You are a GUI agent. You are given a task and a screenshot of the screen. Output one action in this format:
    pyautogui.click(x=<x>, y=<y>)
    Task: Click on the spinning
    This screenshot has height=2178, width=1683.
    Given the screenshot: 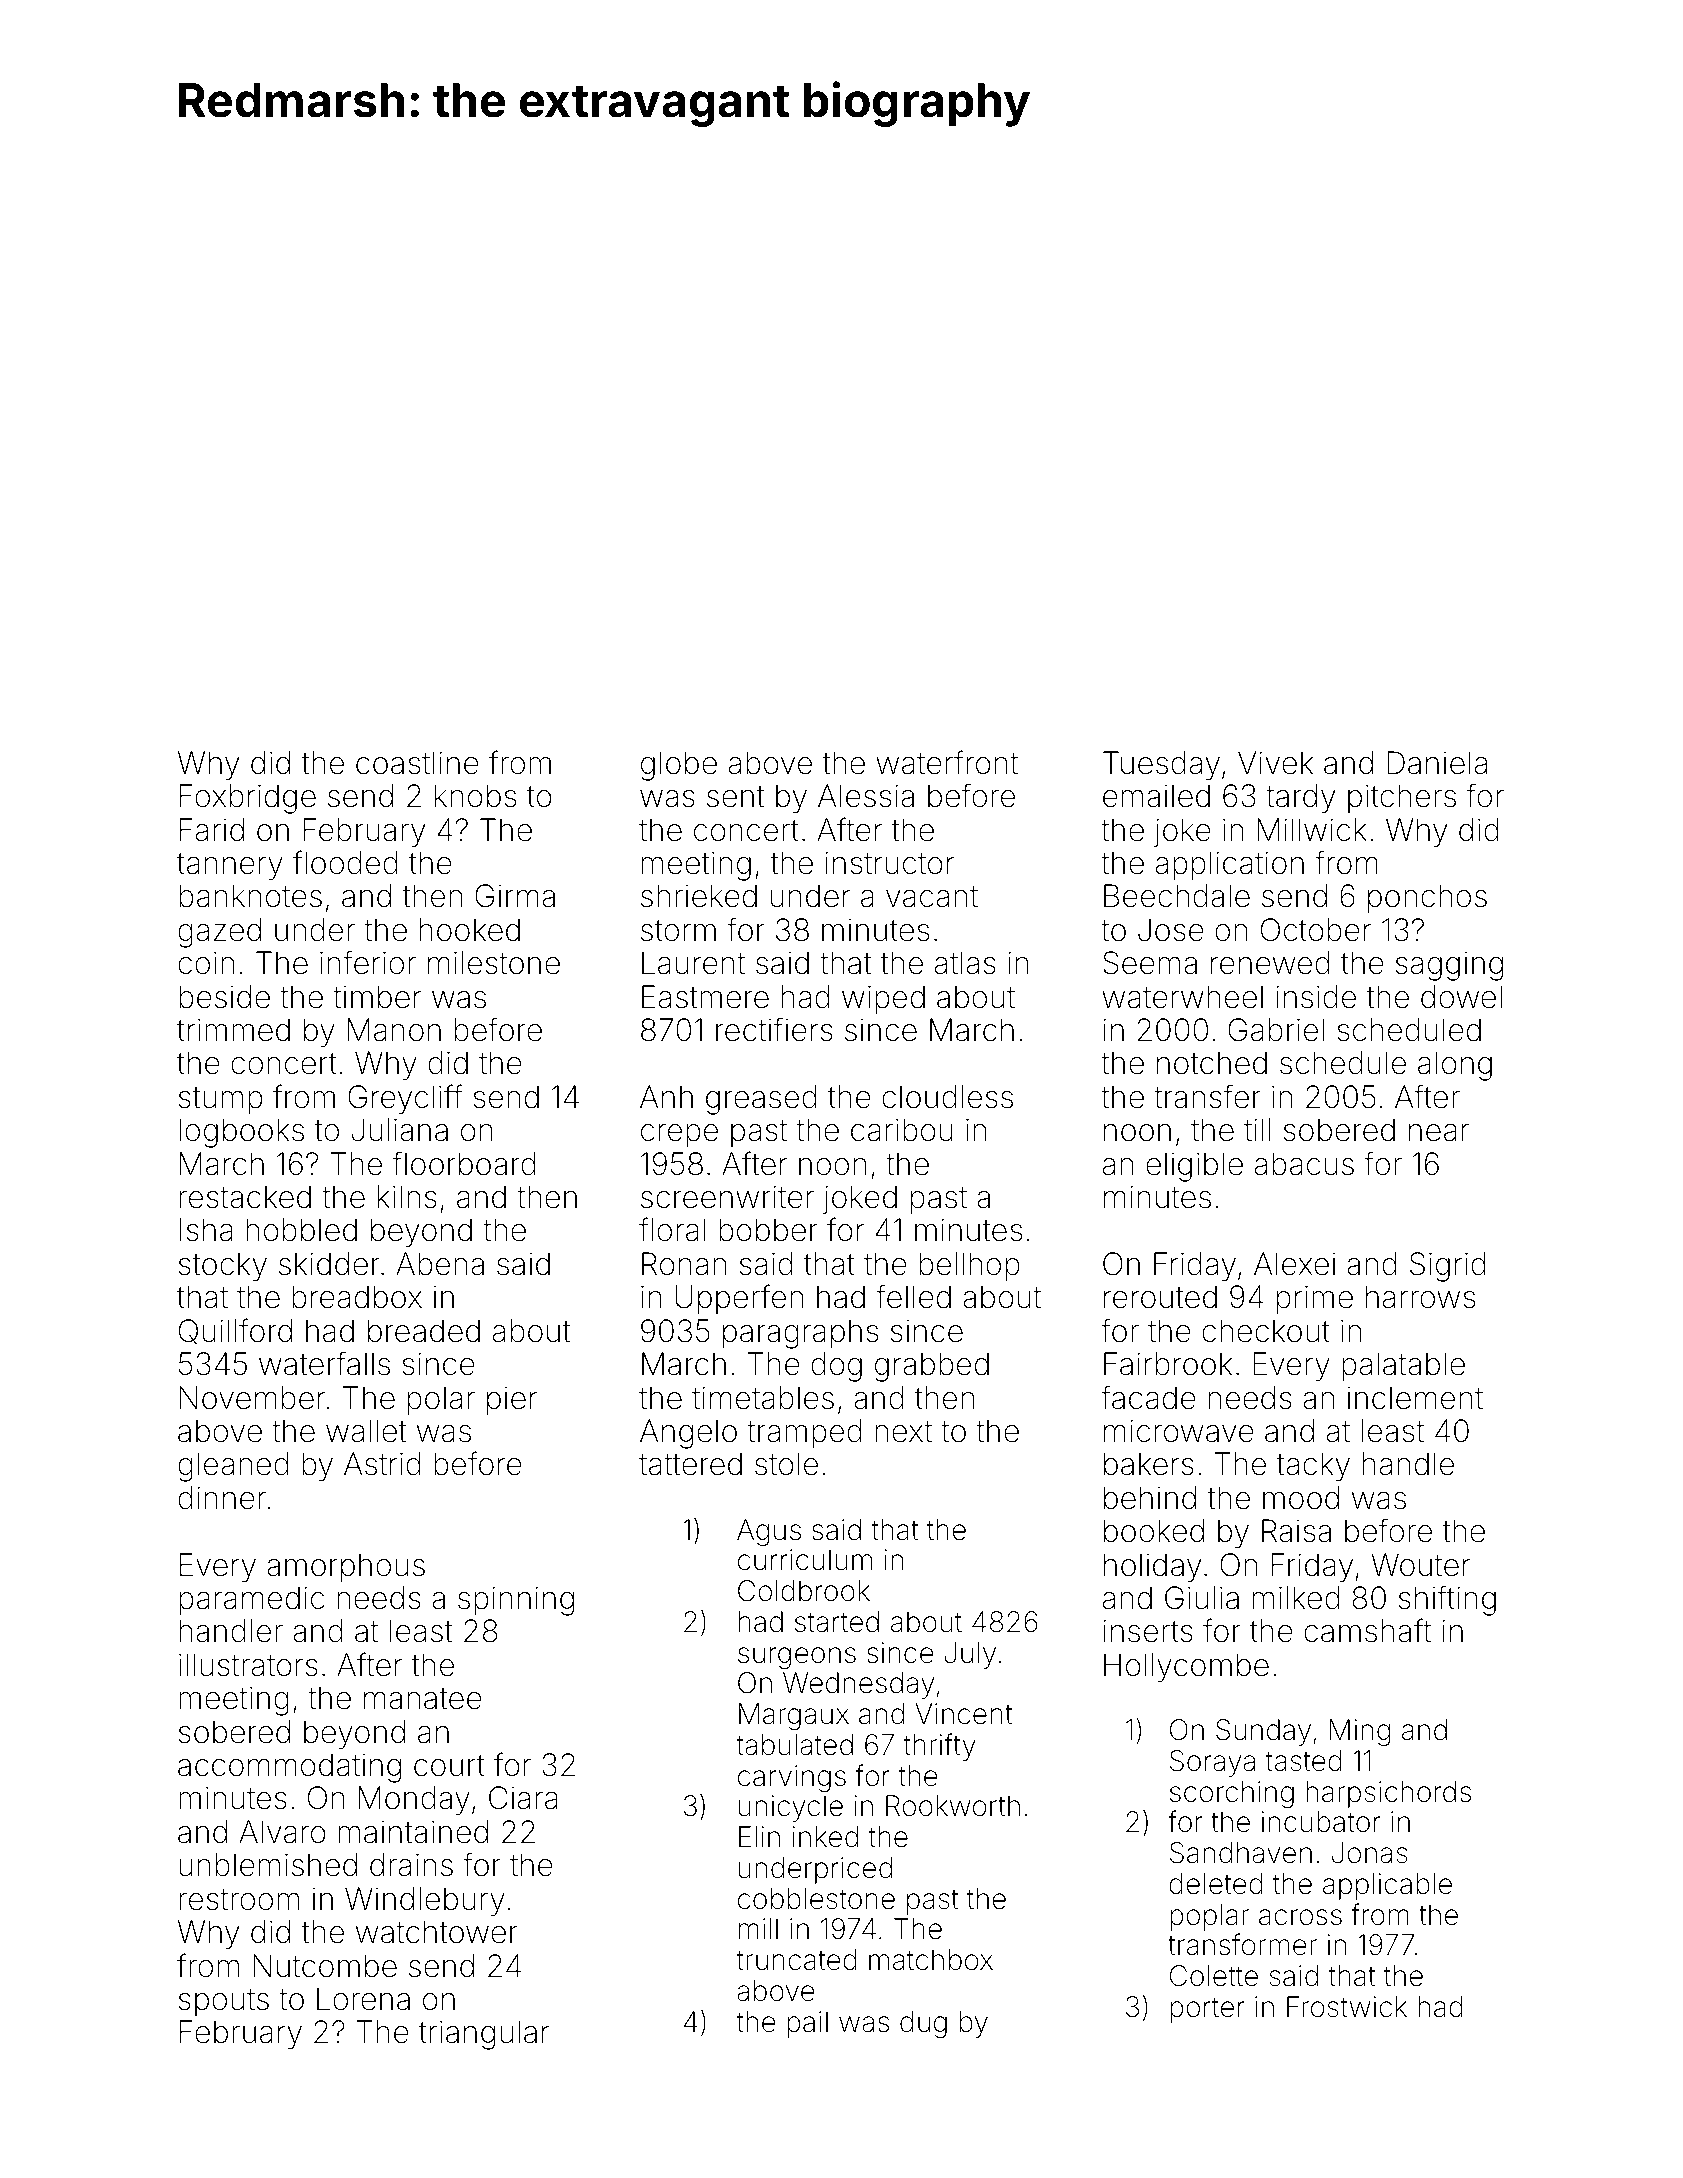 What is the action you would take?
    pyautogui.click(x=516, y=1601)
